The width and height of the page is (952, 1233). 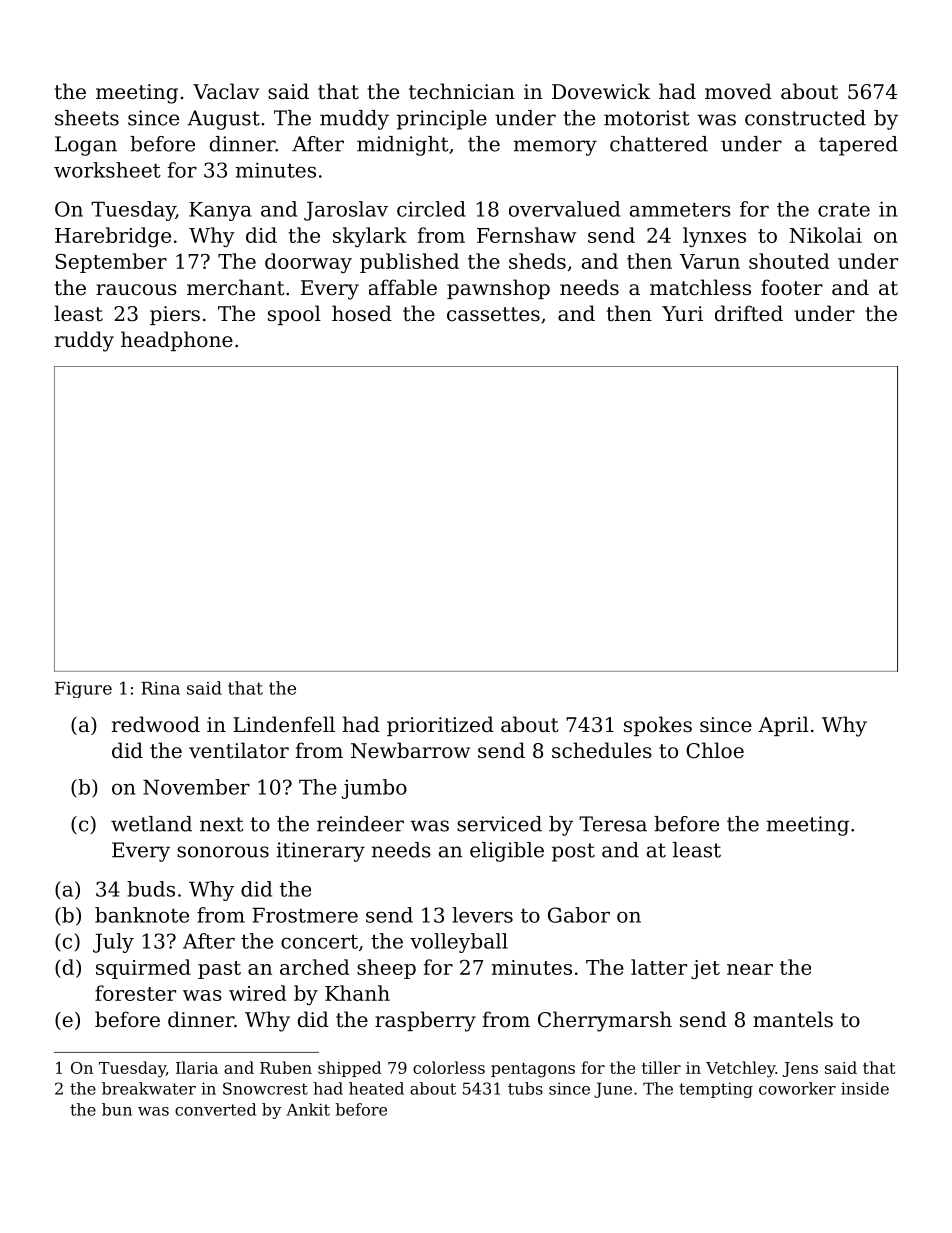 What do you see at coordinates (84, 341) in the page?
I see `ruddy` at bounding box center [84, 341].
